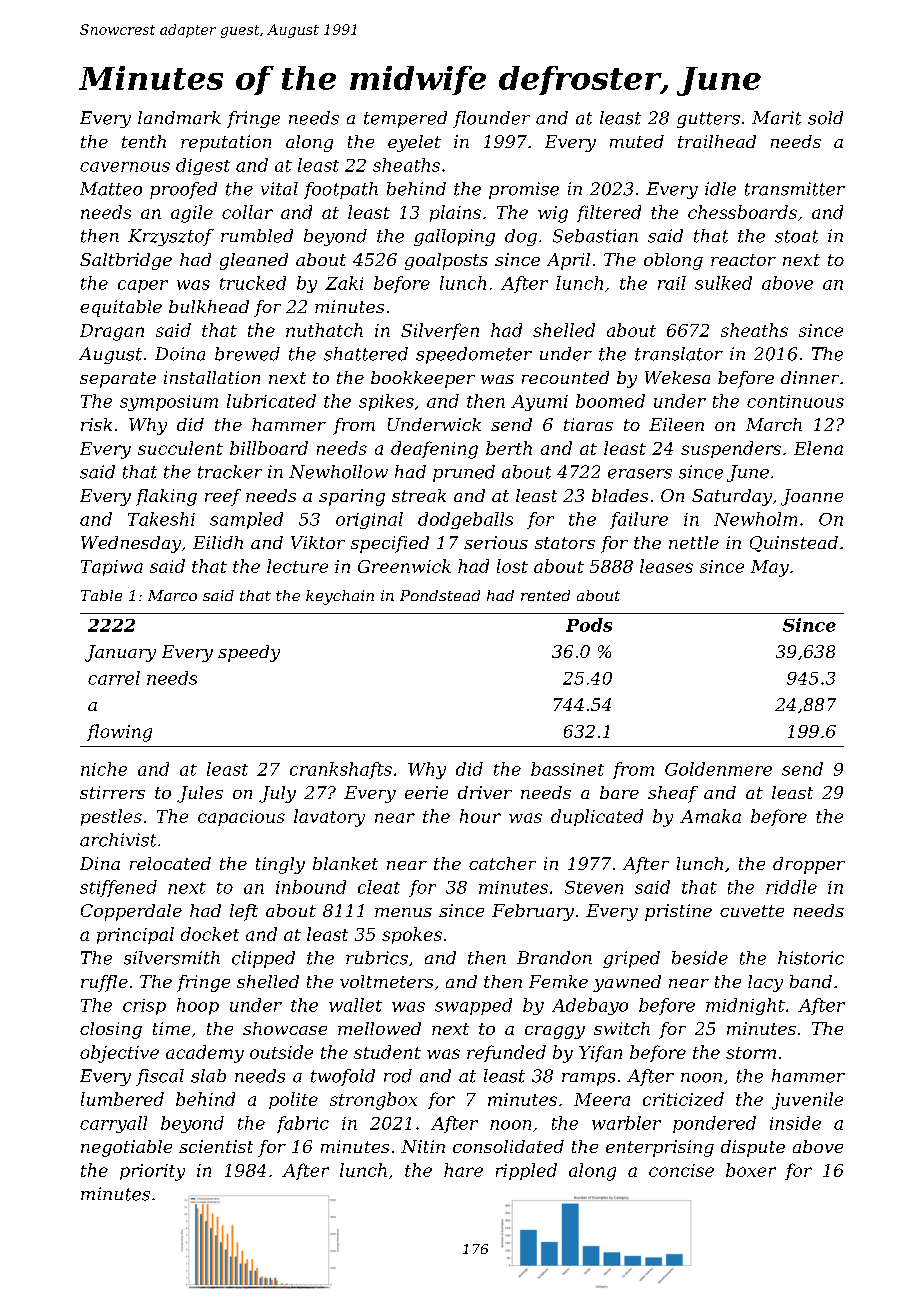 This screenshot has height=1308, width=924. I want to click on voltmeters, so click(386, 981).
